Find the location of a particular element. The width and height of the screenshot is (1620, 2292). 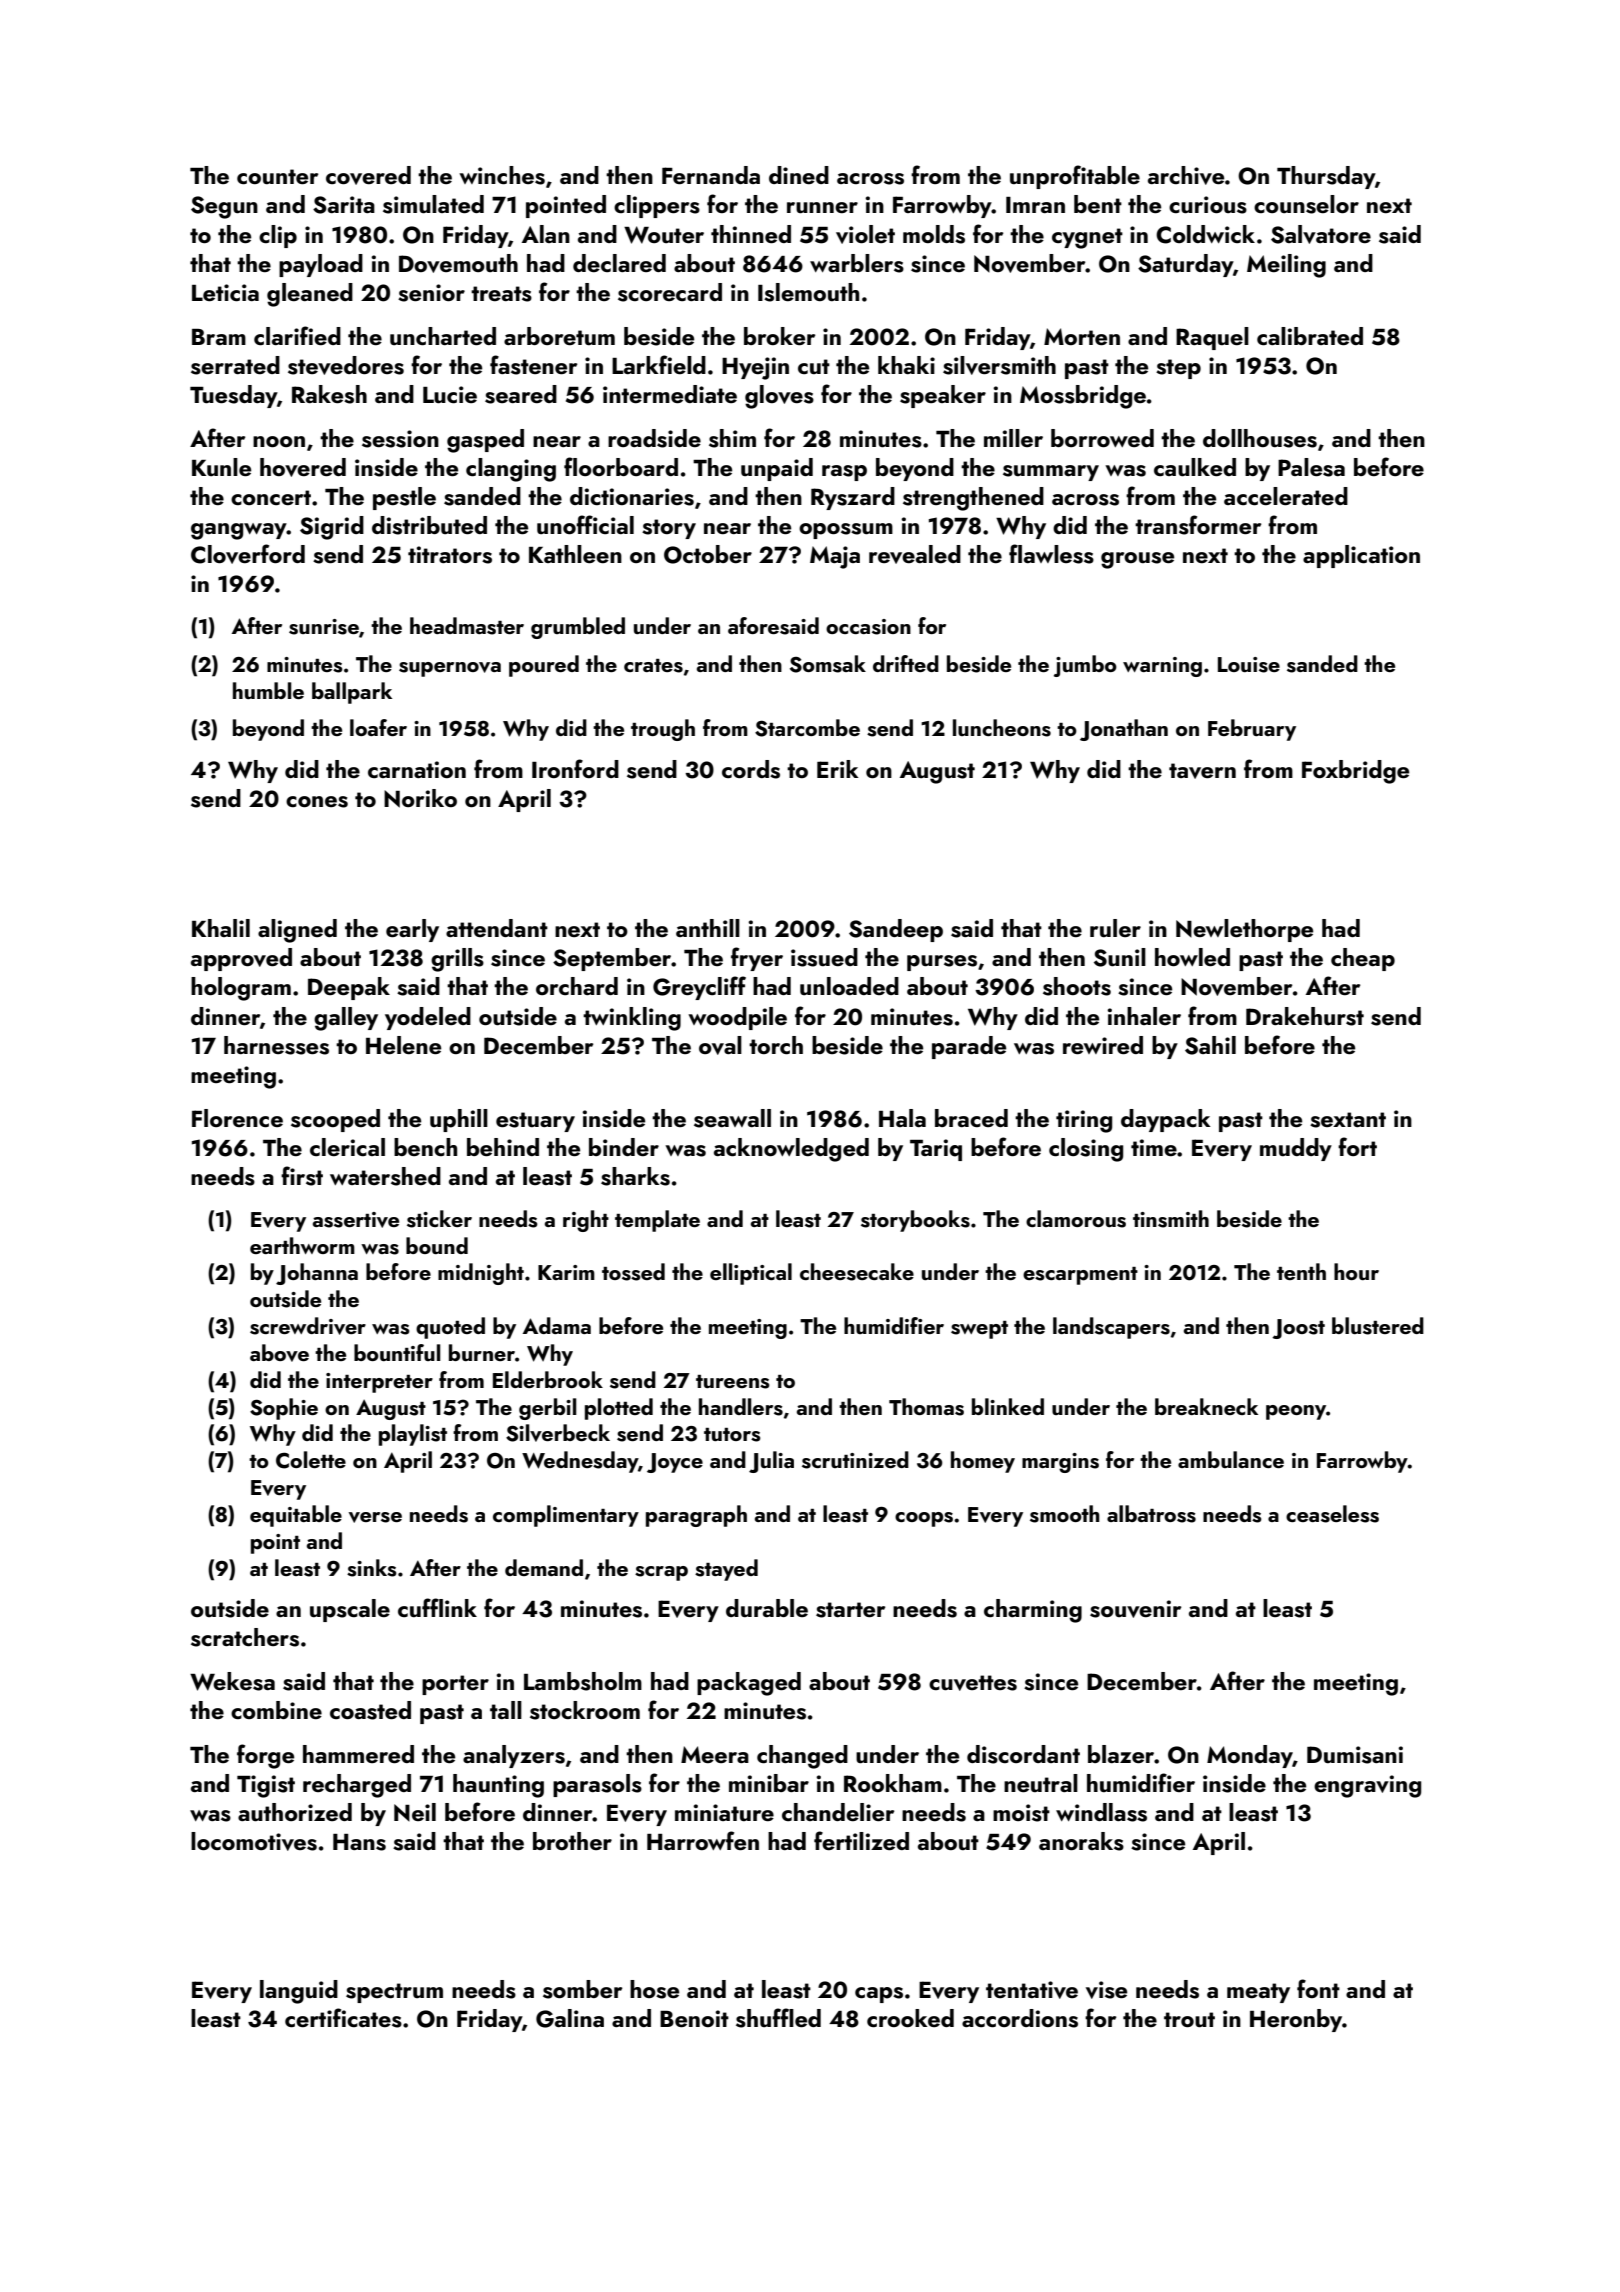

accordions is located at coordinates (1020, 2018).
